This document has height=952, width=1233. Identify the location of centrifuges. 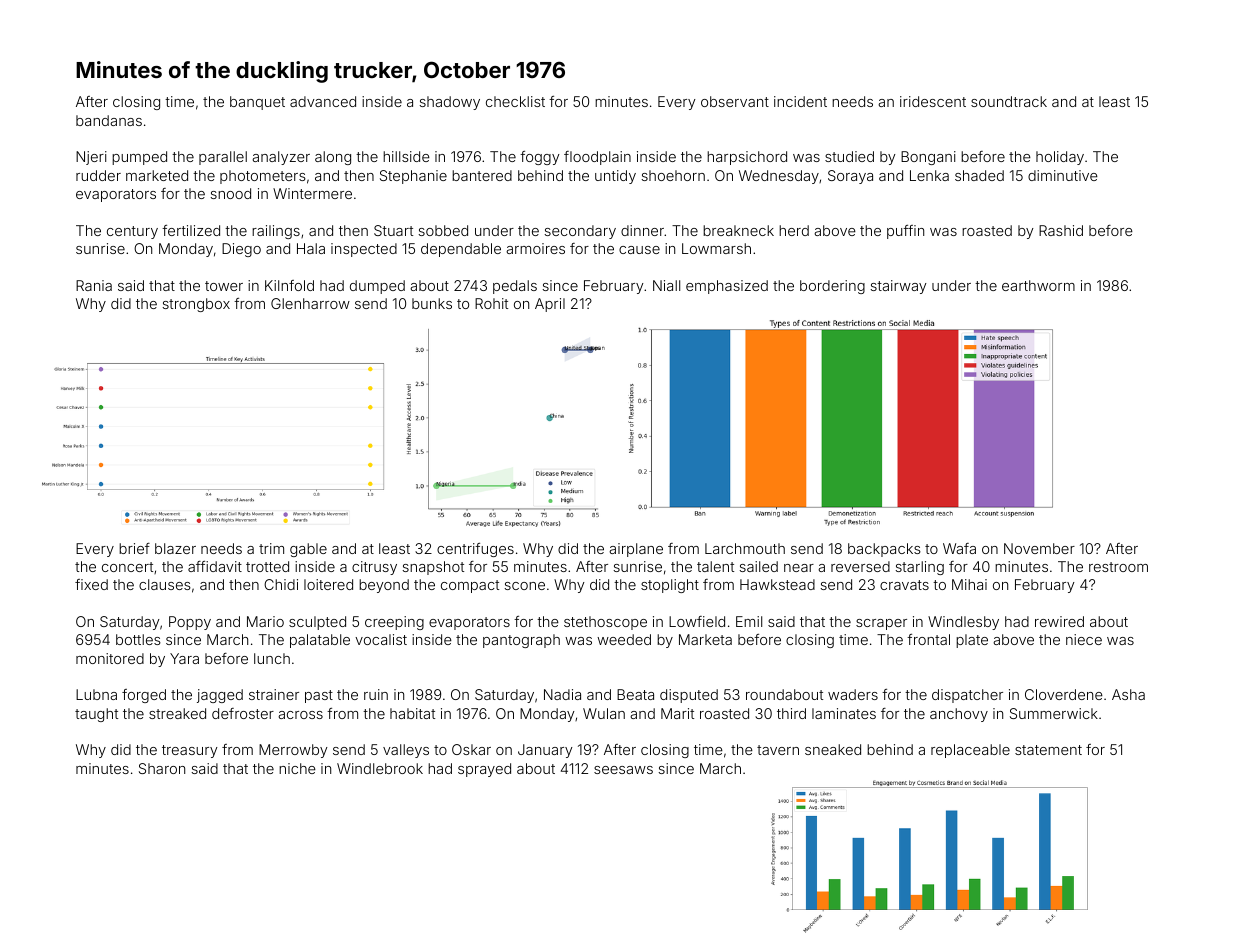
(475, 550).
